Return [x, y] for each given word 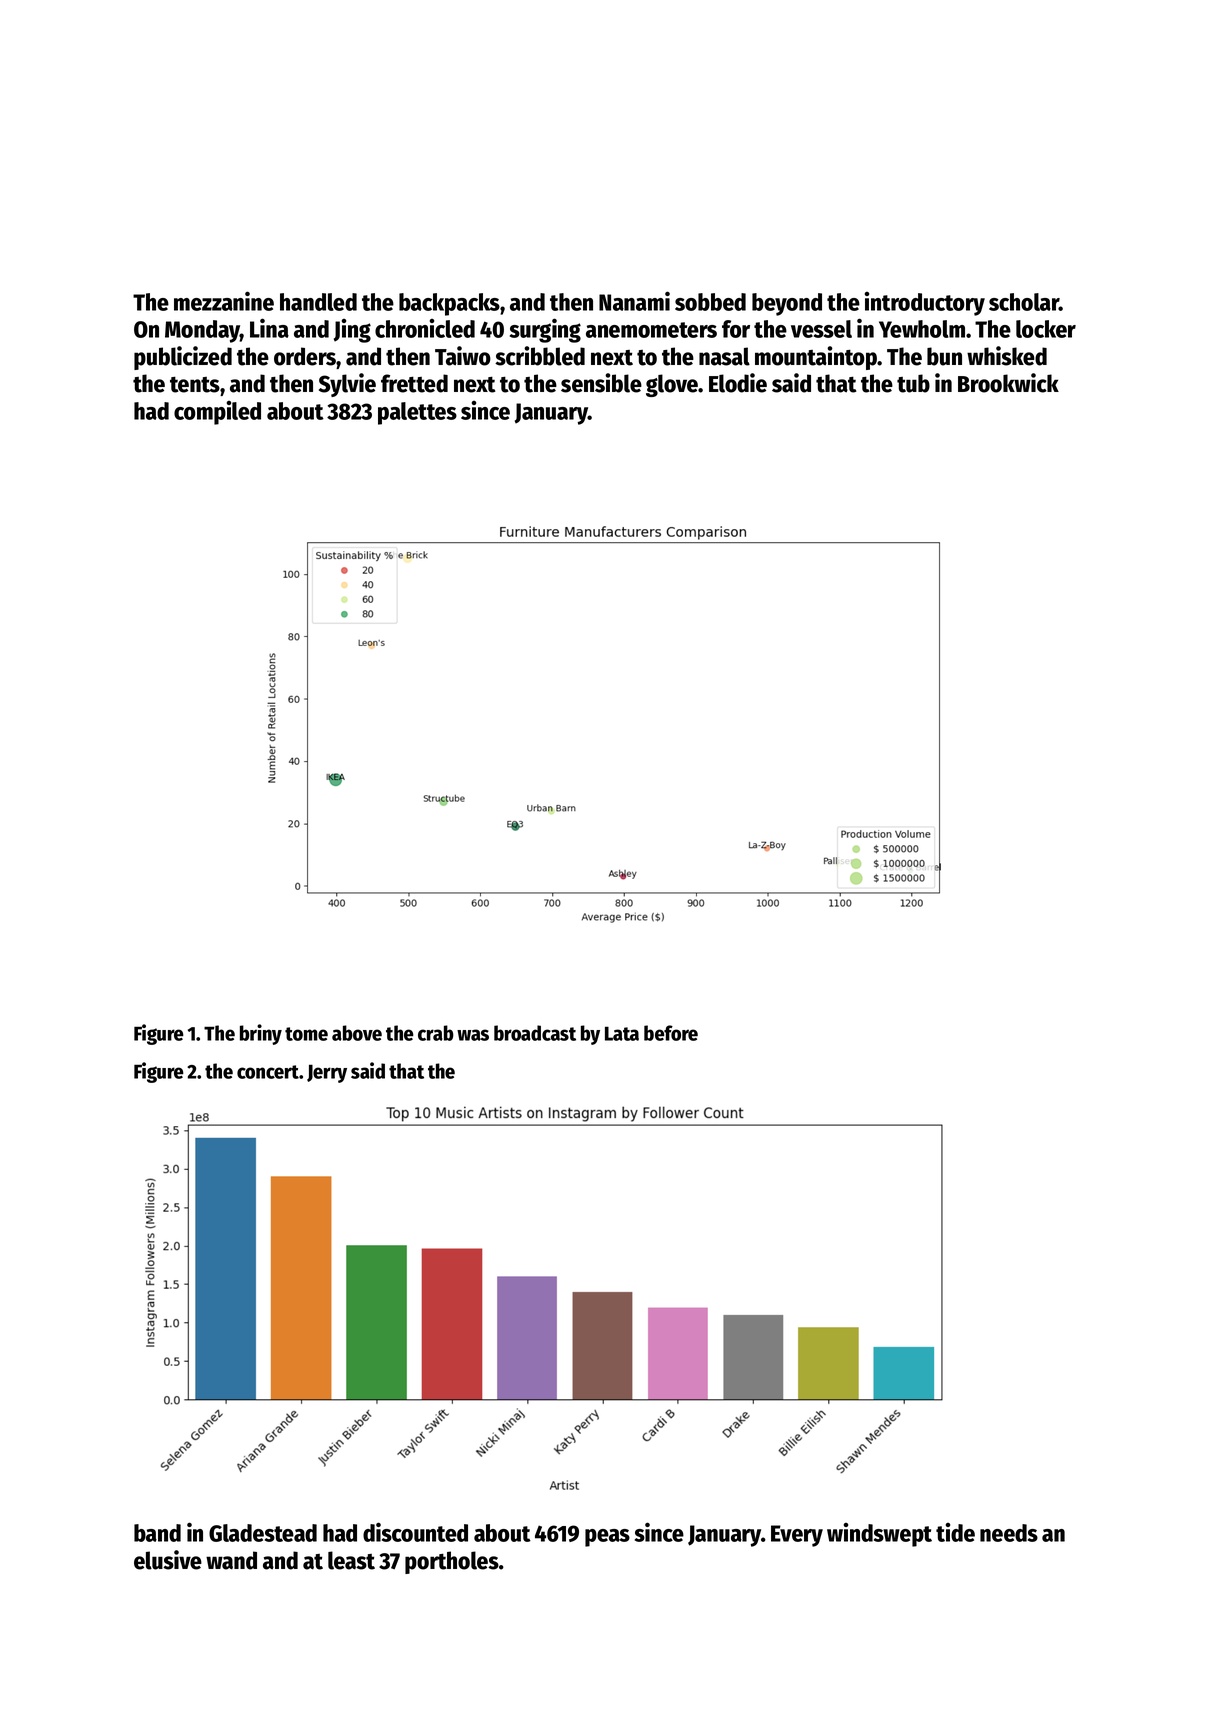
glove [672, 385]
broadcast [535, 1033]
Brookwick [1008, 383]
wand [231, 1560]
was [473, 1035]
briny [261, 1034]
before [671, 1033]
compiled [217, 413]
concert [268, 1072]
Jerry [327, 1073]
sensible [601, 383]
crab [436, 1033]
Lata [622, 1033]
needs [1009, 1533]
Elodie [738, 383]
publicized [183, 358]
